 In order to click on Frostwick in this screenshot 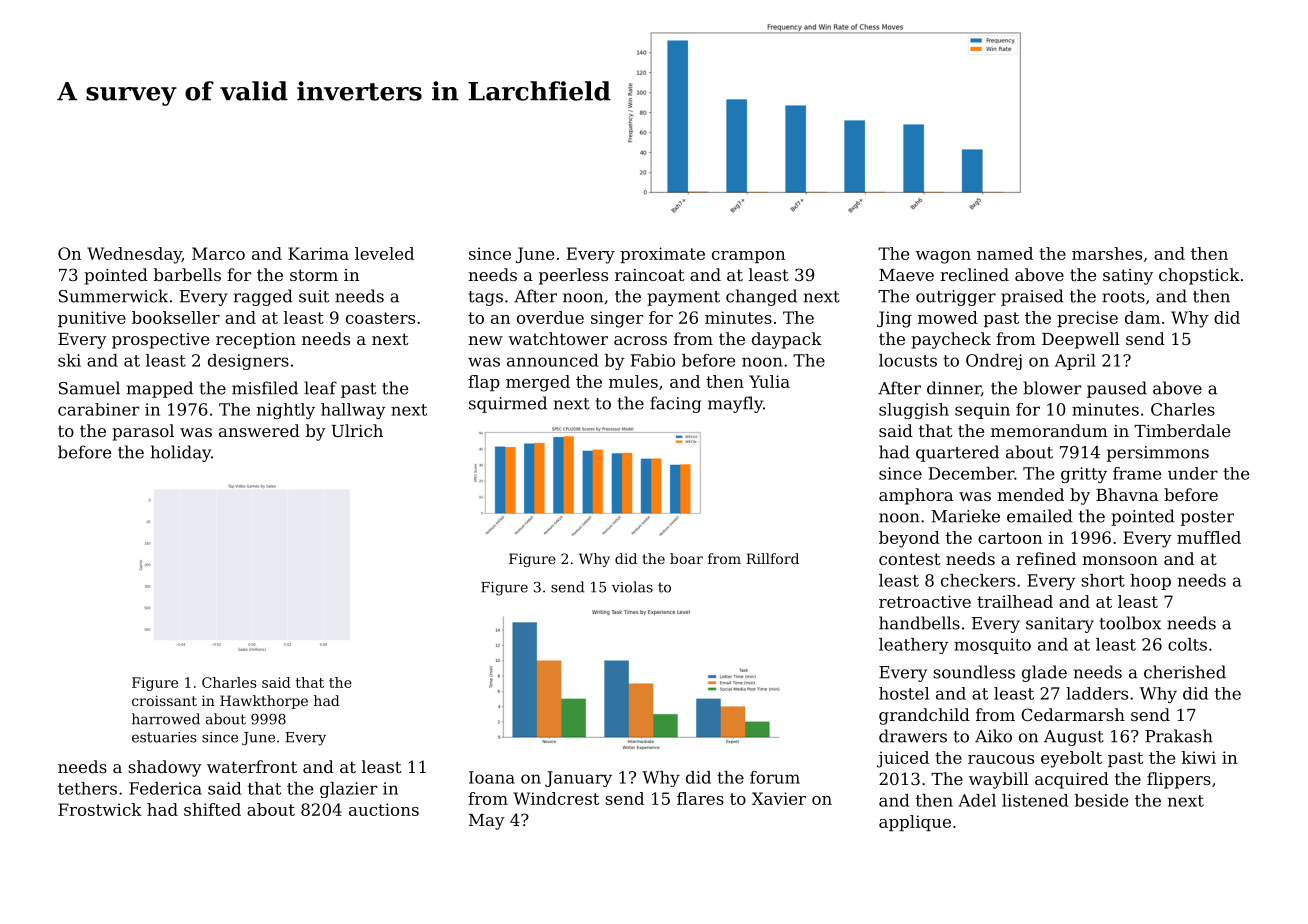, I will do `click(100, 809)`.
